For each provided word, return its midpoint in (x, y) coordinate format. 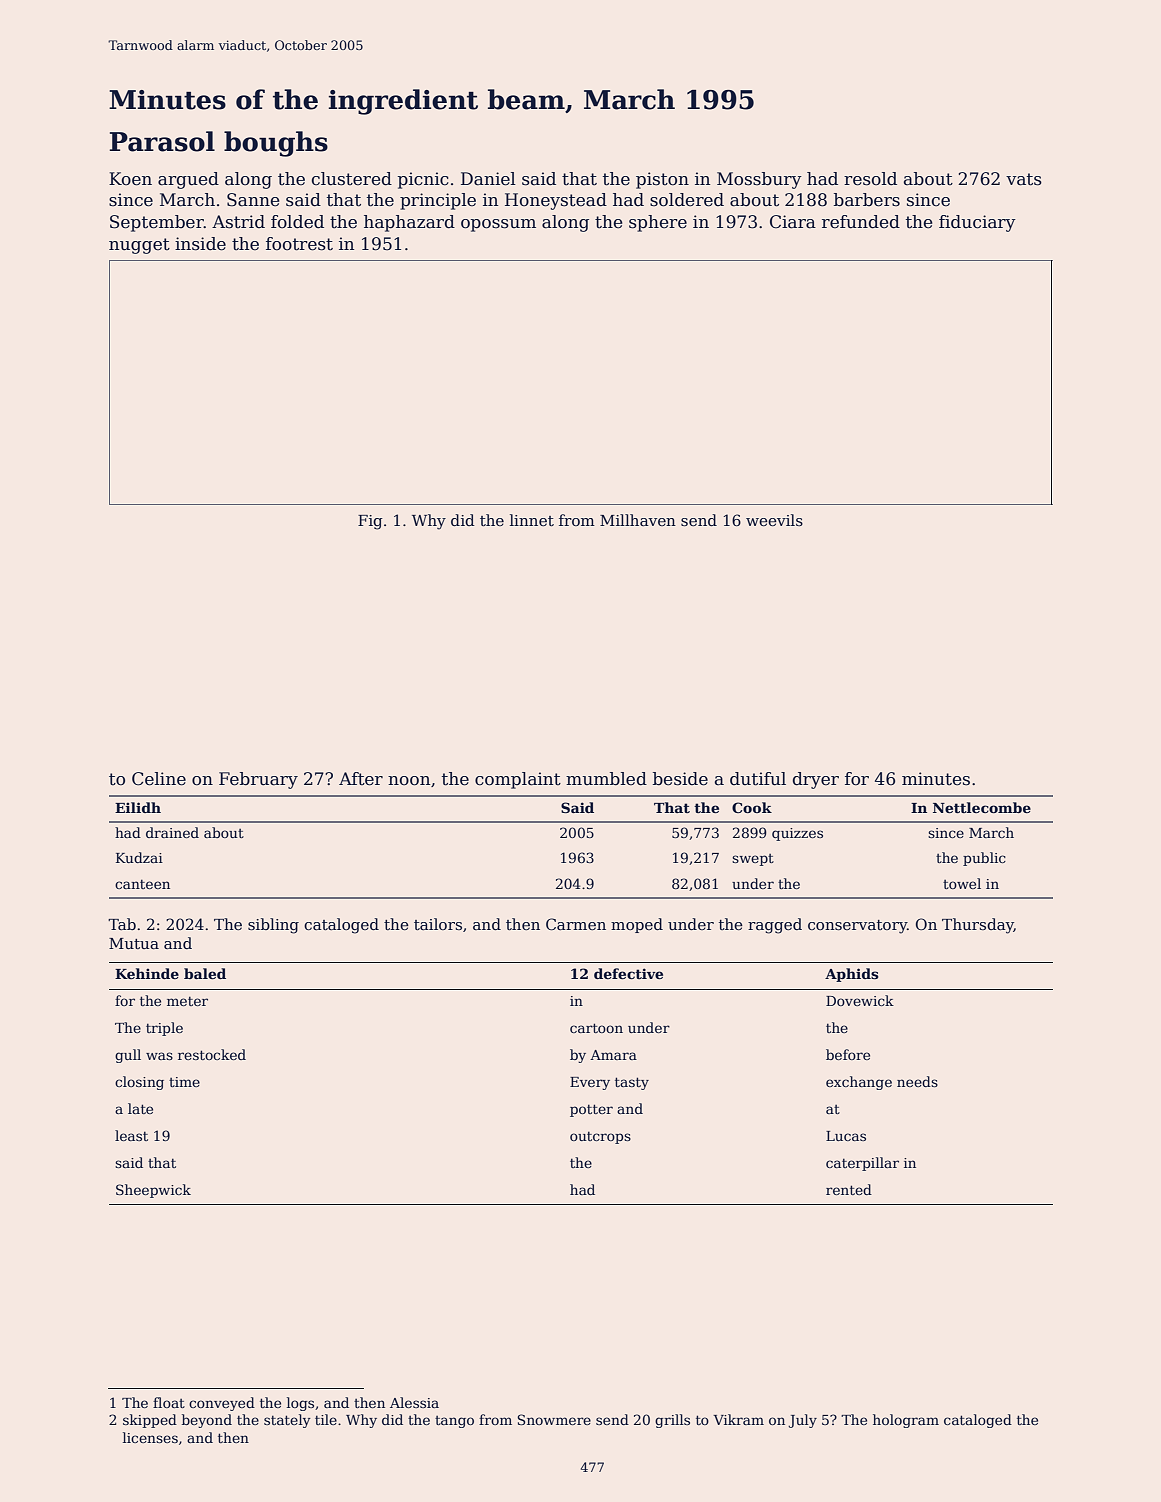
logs (300, 1404)
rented (849, 1189)
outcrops (600, 1138)
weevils (774, 520)
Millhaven (638, 520)
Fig (370, 522)
